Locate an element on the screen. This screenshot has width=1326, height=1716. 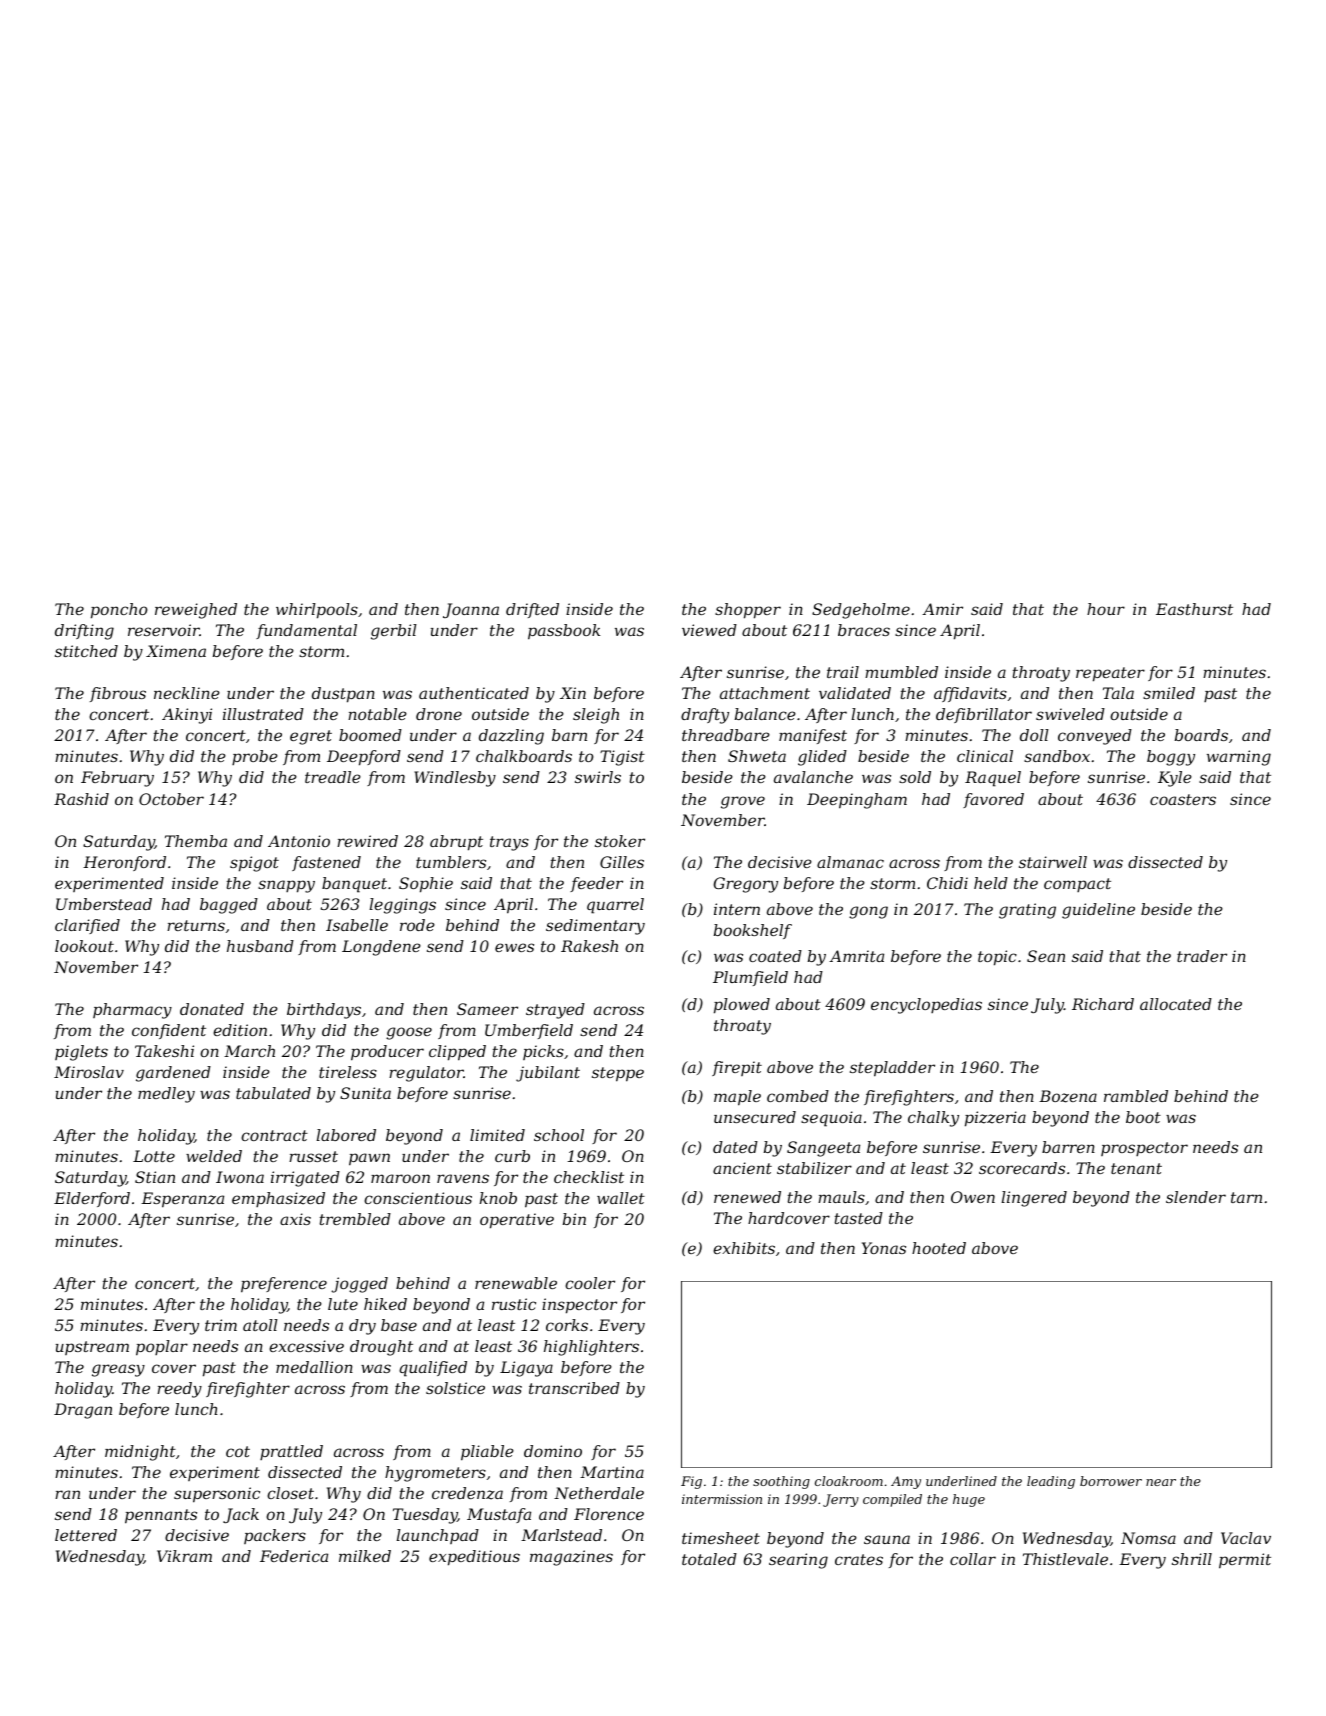
warning is located at coordinates (1239, 758).
